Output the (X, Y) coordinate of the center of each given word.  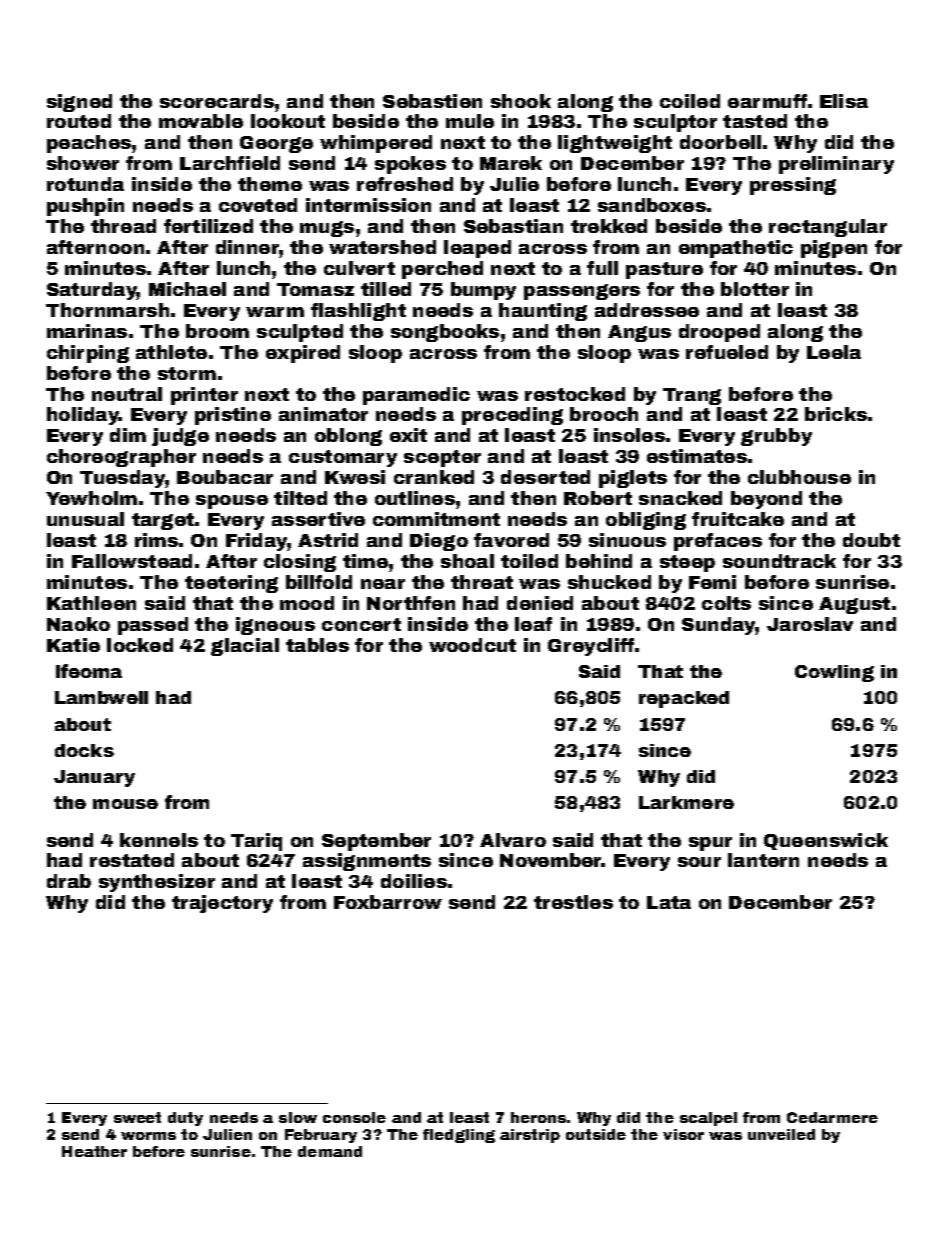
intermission (368, 205)
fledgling (459, 1136)
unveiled (781, 1134)
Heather (94, 1151)
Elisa (844, 101)
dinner (247, 247)
